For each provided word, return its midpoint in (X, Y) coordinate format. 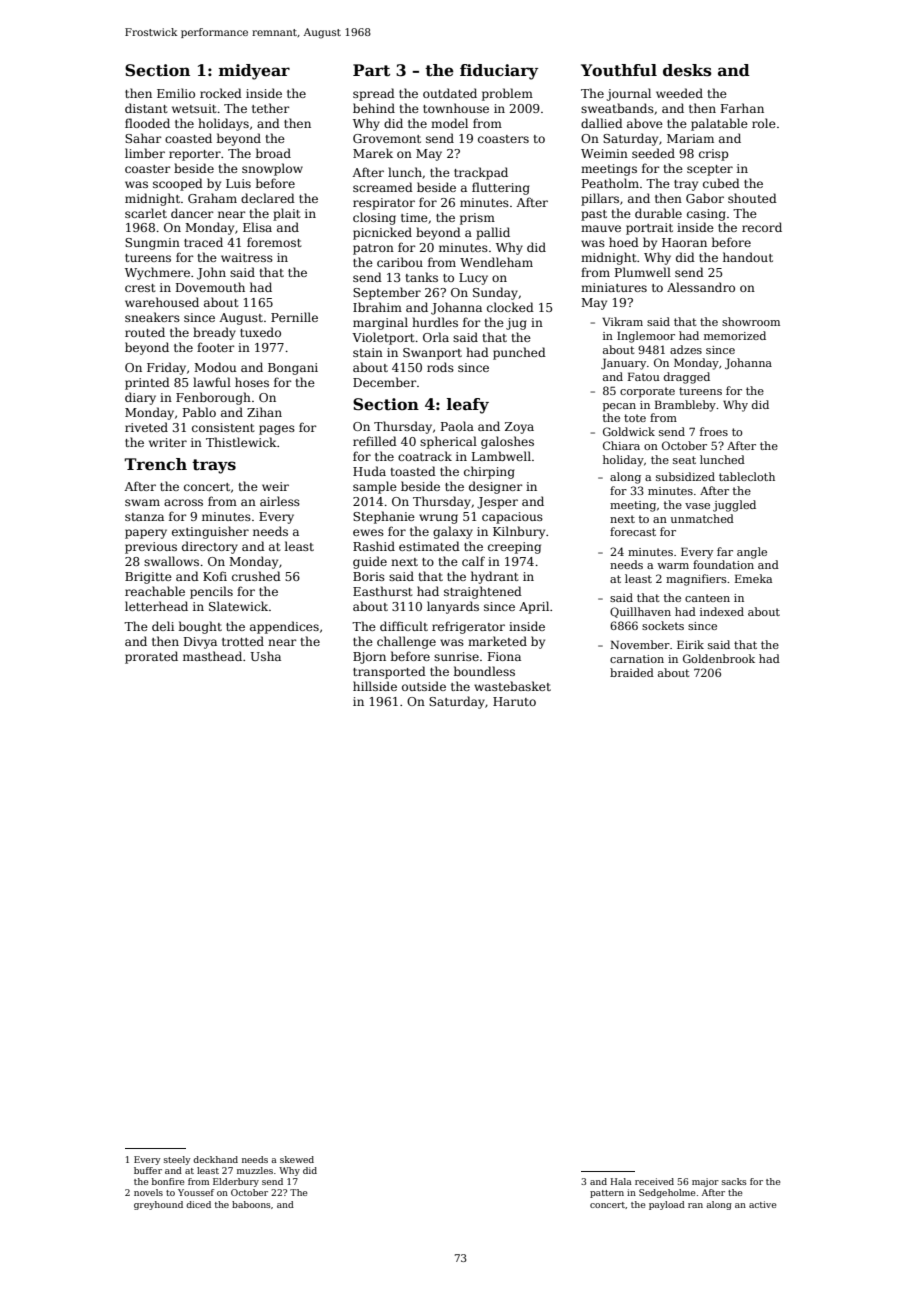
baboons (251, 1204)
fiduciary (499, 72)
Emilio (176, 93)
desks (687, 70)
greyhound (158, 1205)
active (762, 1204)
